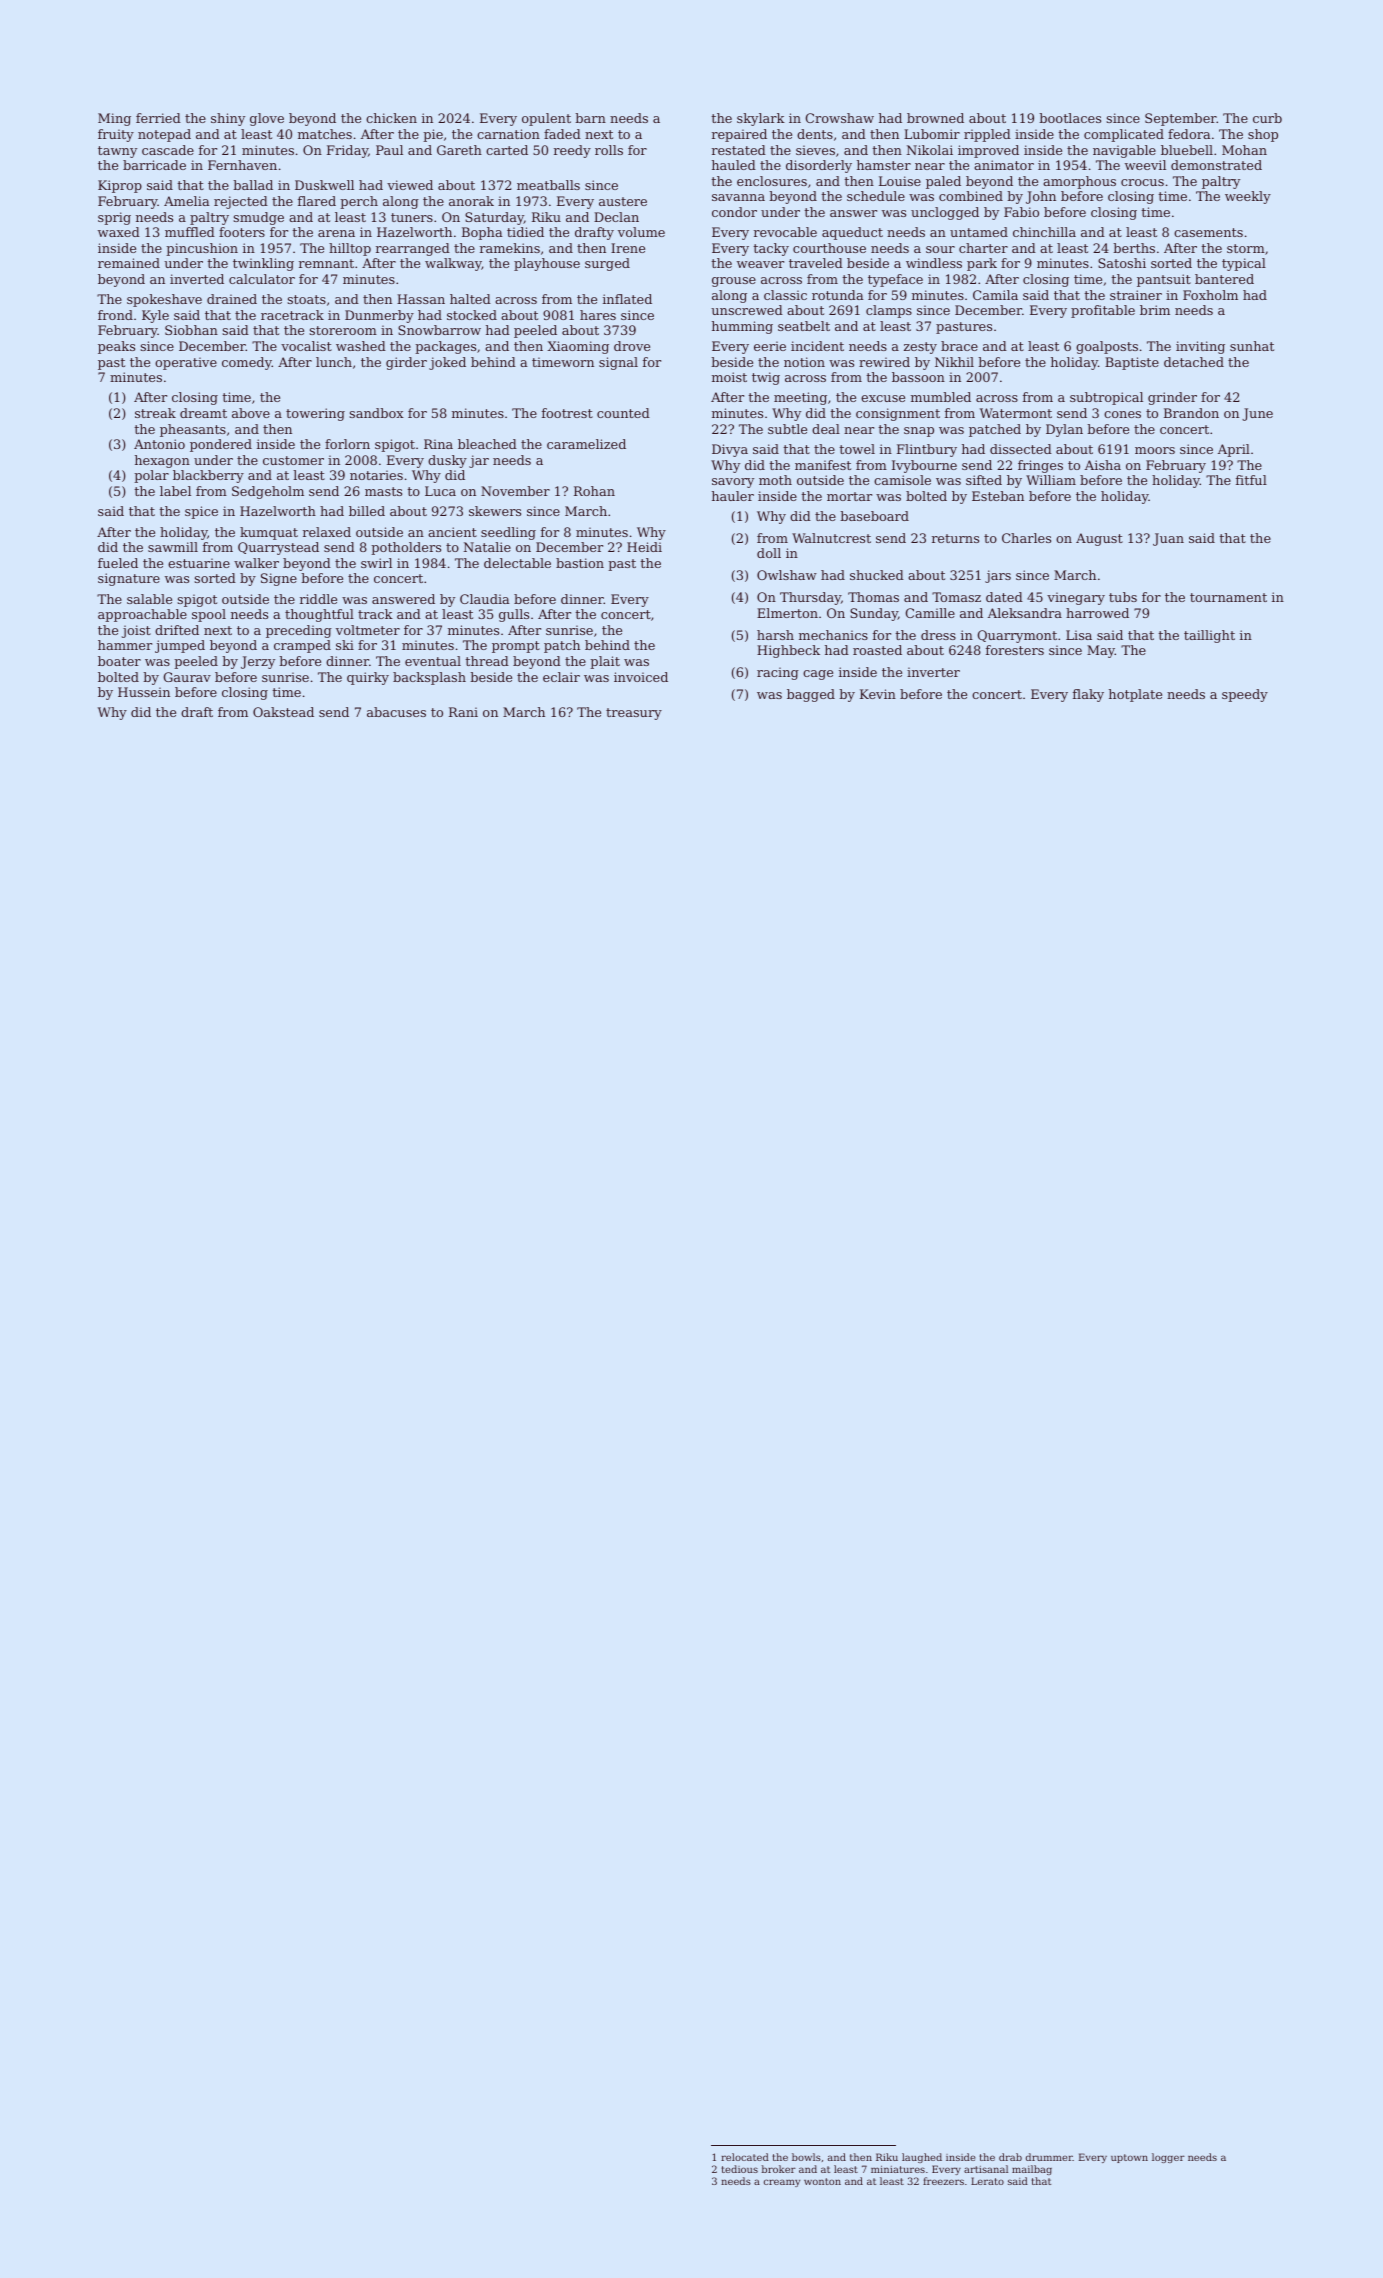  I want to click on browned, so click(935, 118).
